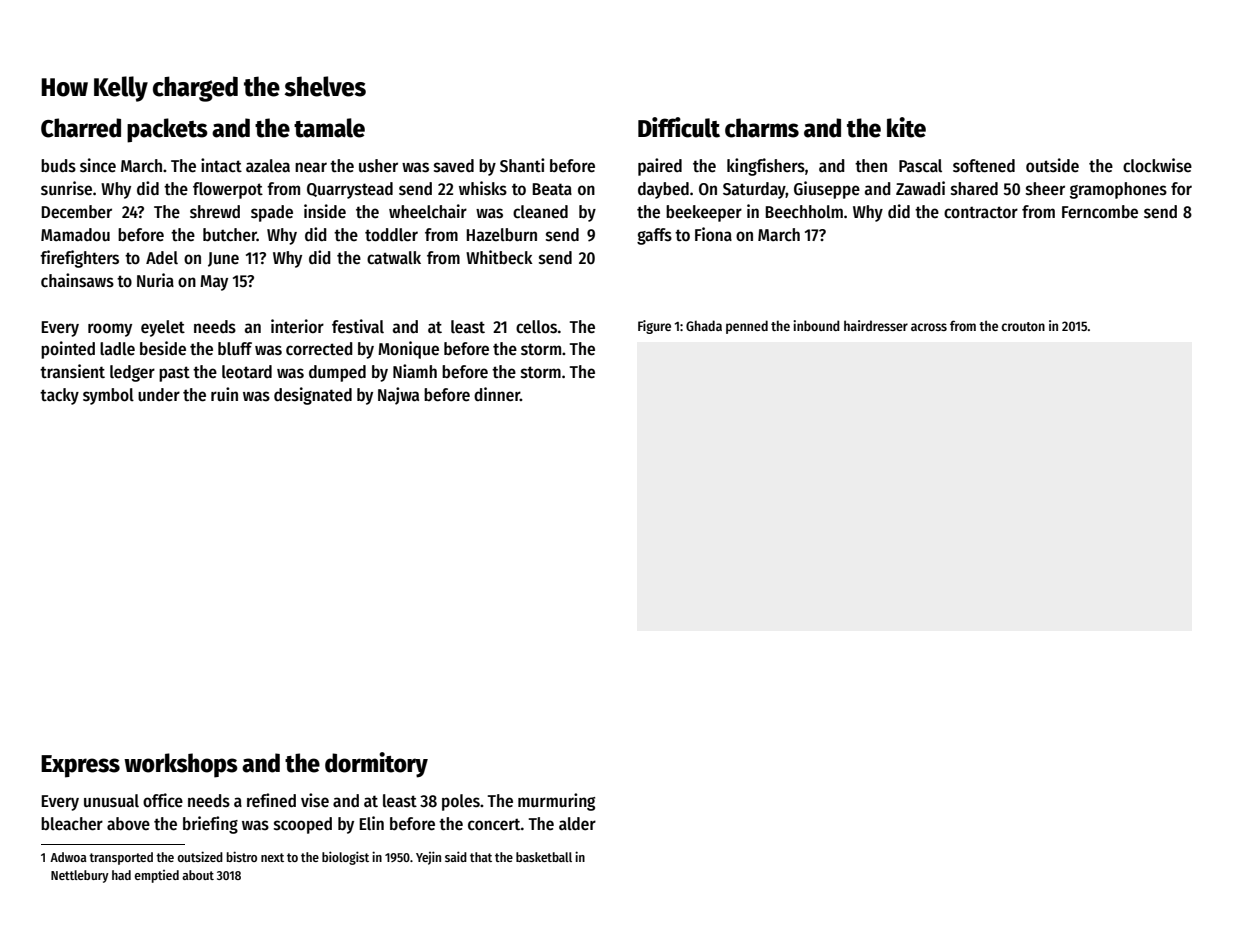 The height and width of the screenshot is (952, 1233). Describe the element at coordinates (159, 395) in the screenshot. I see `under` at that location.
